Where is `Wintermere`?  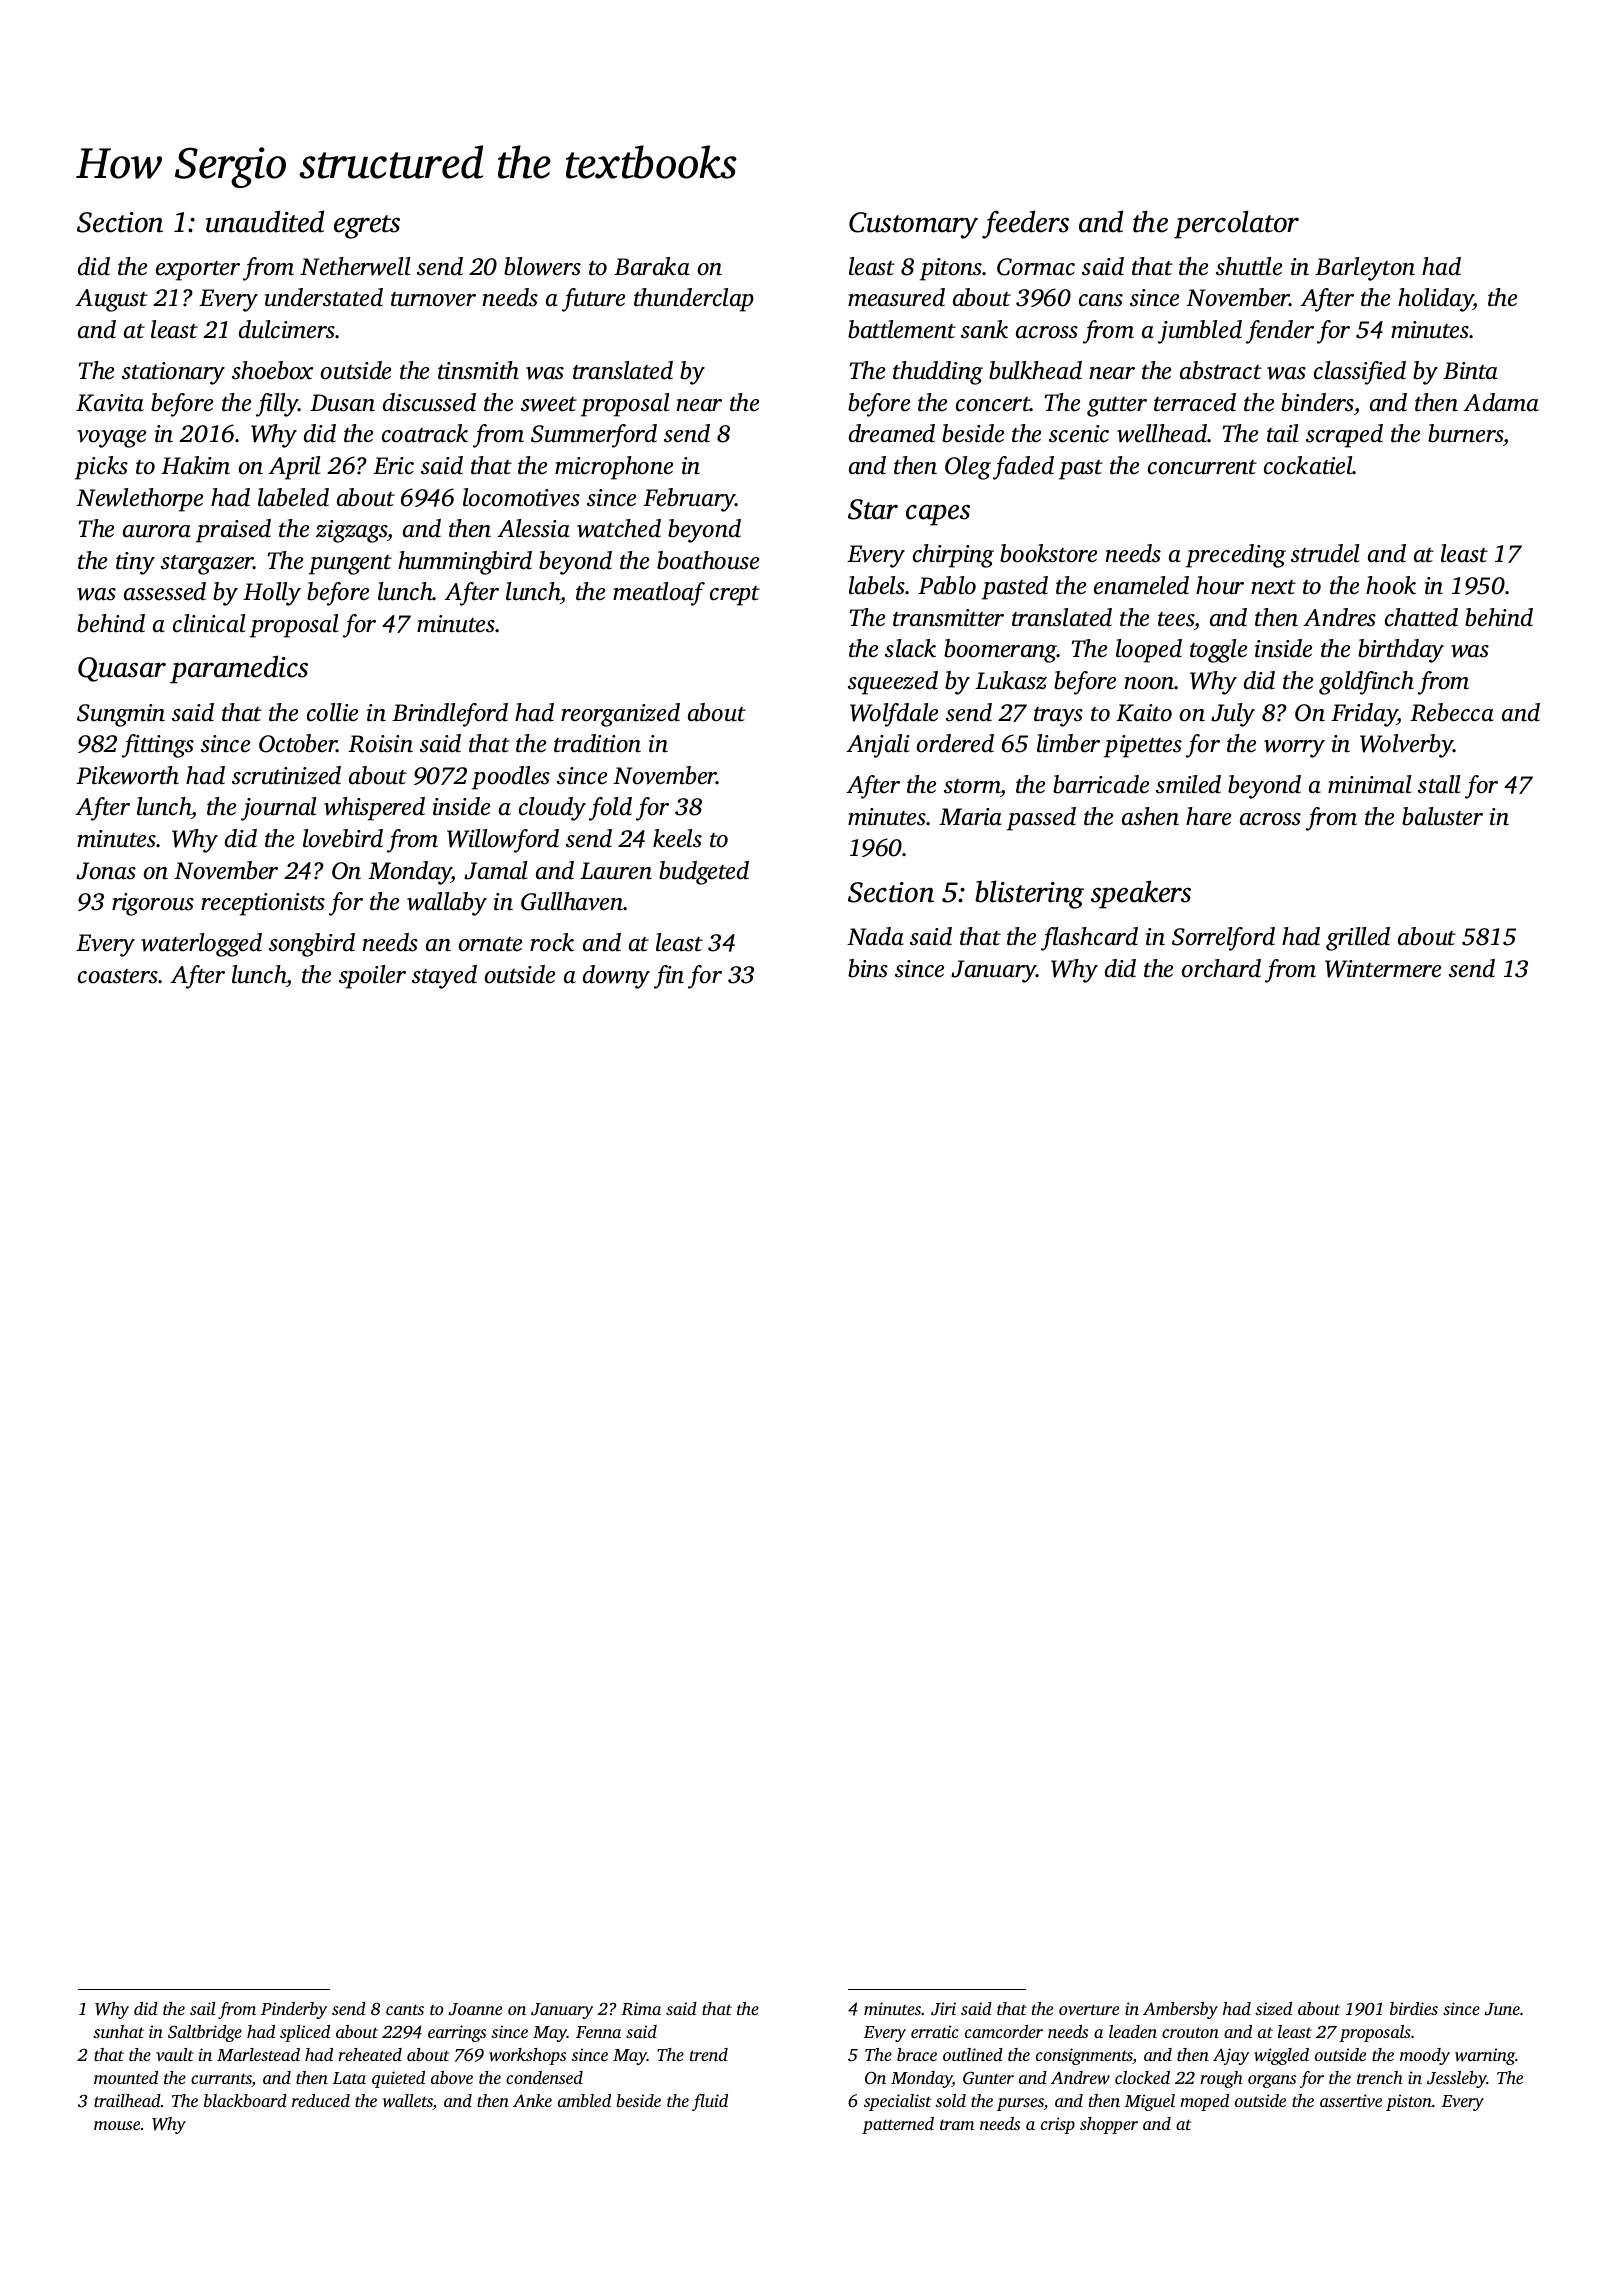
Wintermere is located at coordinates (1383, 969).
